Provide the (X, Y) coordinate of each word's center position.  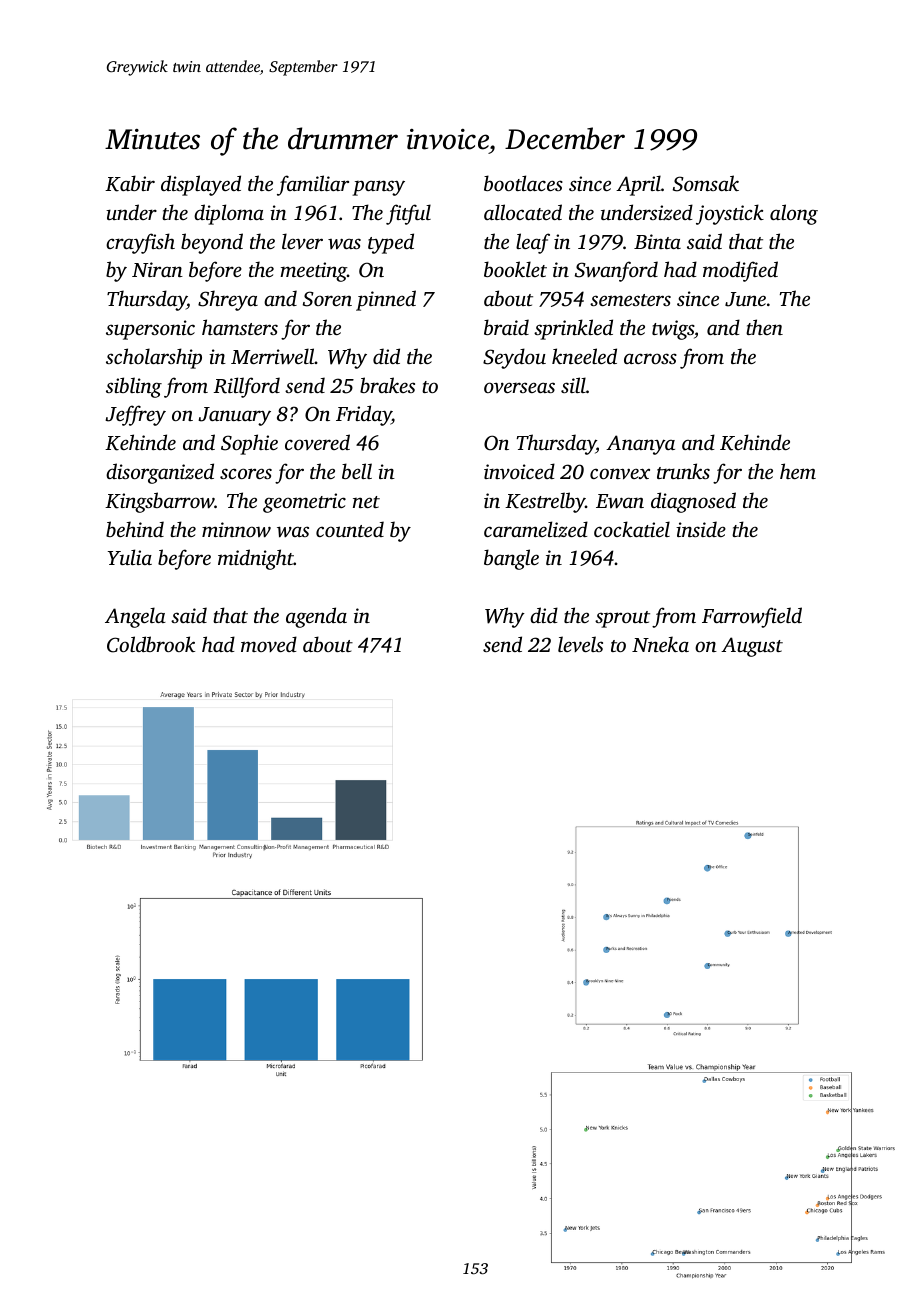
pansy (378, 188)
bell (357, 471)
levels (580, 644)
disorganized (160, 473)
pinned (386, 300)
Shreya (228, 300)
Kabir (130, 183)
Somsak (706, 183)
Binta (657, 241)
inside (701, 529)
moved (269, 644)
